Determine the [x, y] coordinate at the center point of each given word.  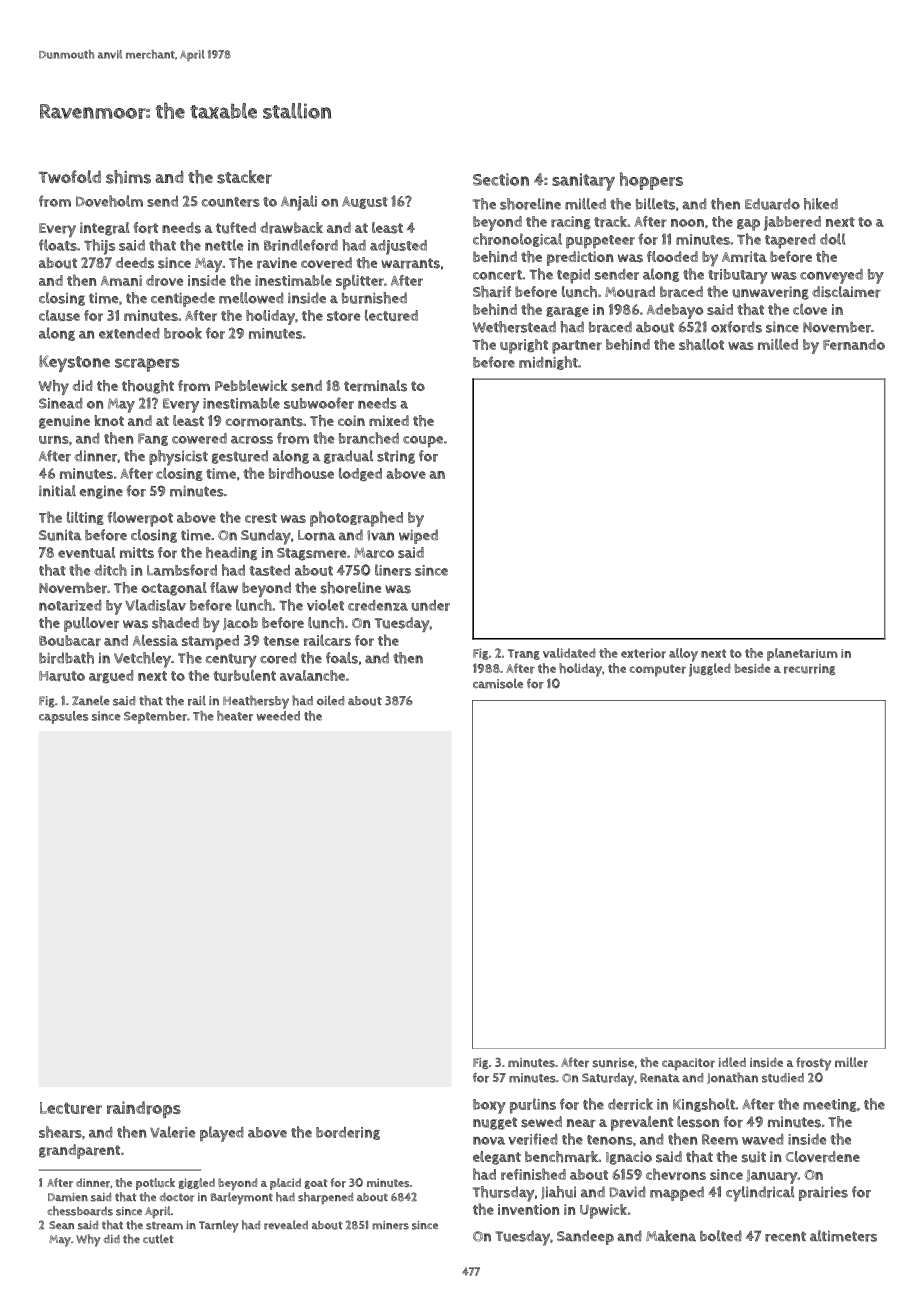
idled [732, 1062]
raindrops [144, 1109]
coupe [423, 442]
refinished [533, 1174]
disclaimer [846, 292]
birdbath [66, 658]
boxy [489, 1106]
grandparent [79, 1151]
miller [851, 1062]
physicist [178, 458]
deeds [134, 263]
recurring [809, 669]
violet [325, 605]
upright [524, 346]
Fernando [854, 344]
